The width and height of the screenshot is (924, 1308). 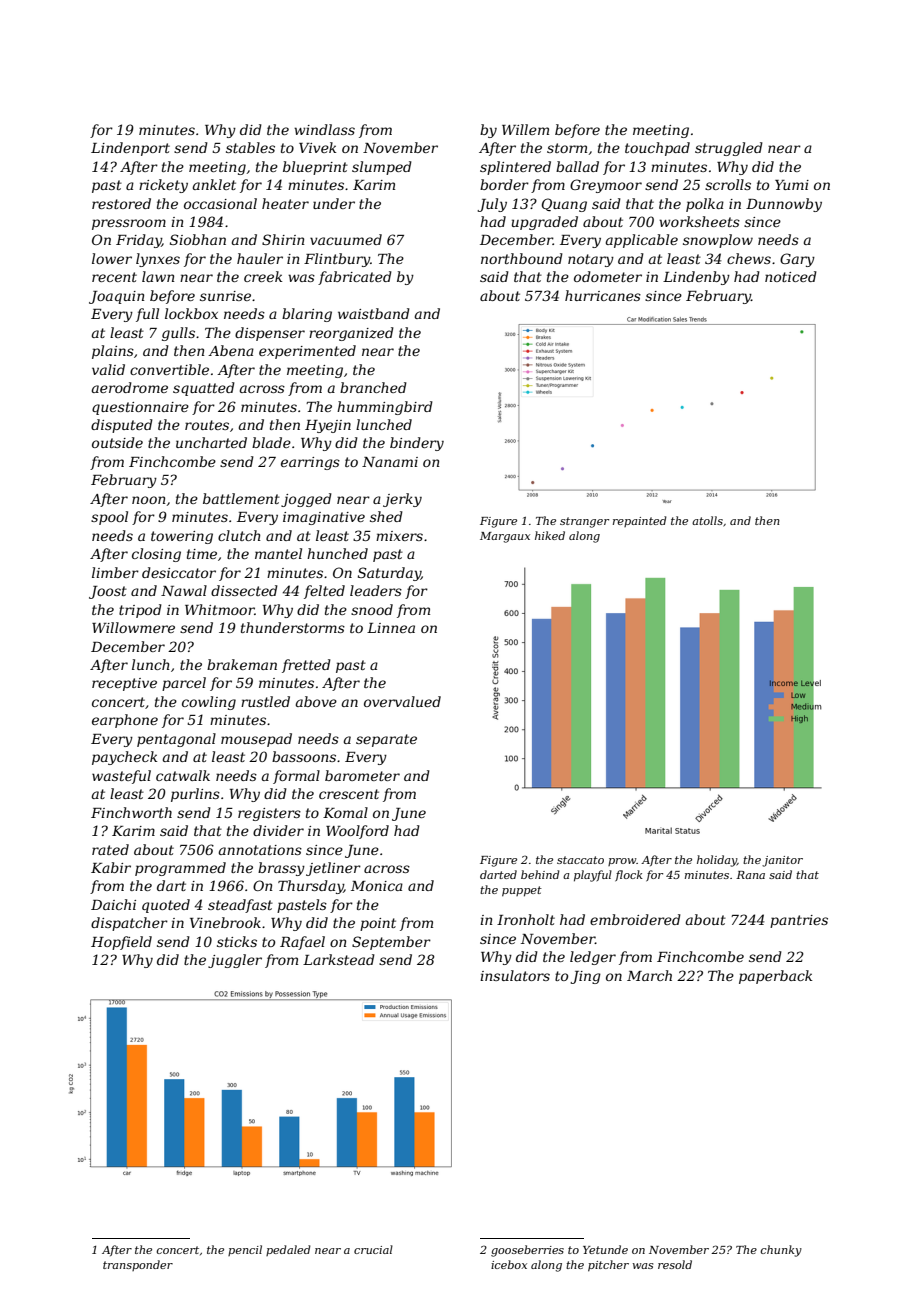 What do you see at coordinates (525, 129) in the screenshot?
I see `Willem` at bounding box center [525, 129].
